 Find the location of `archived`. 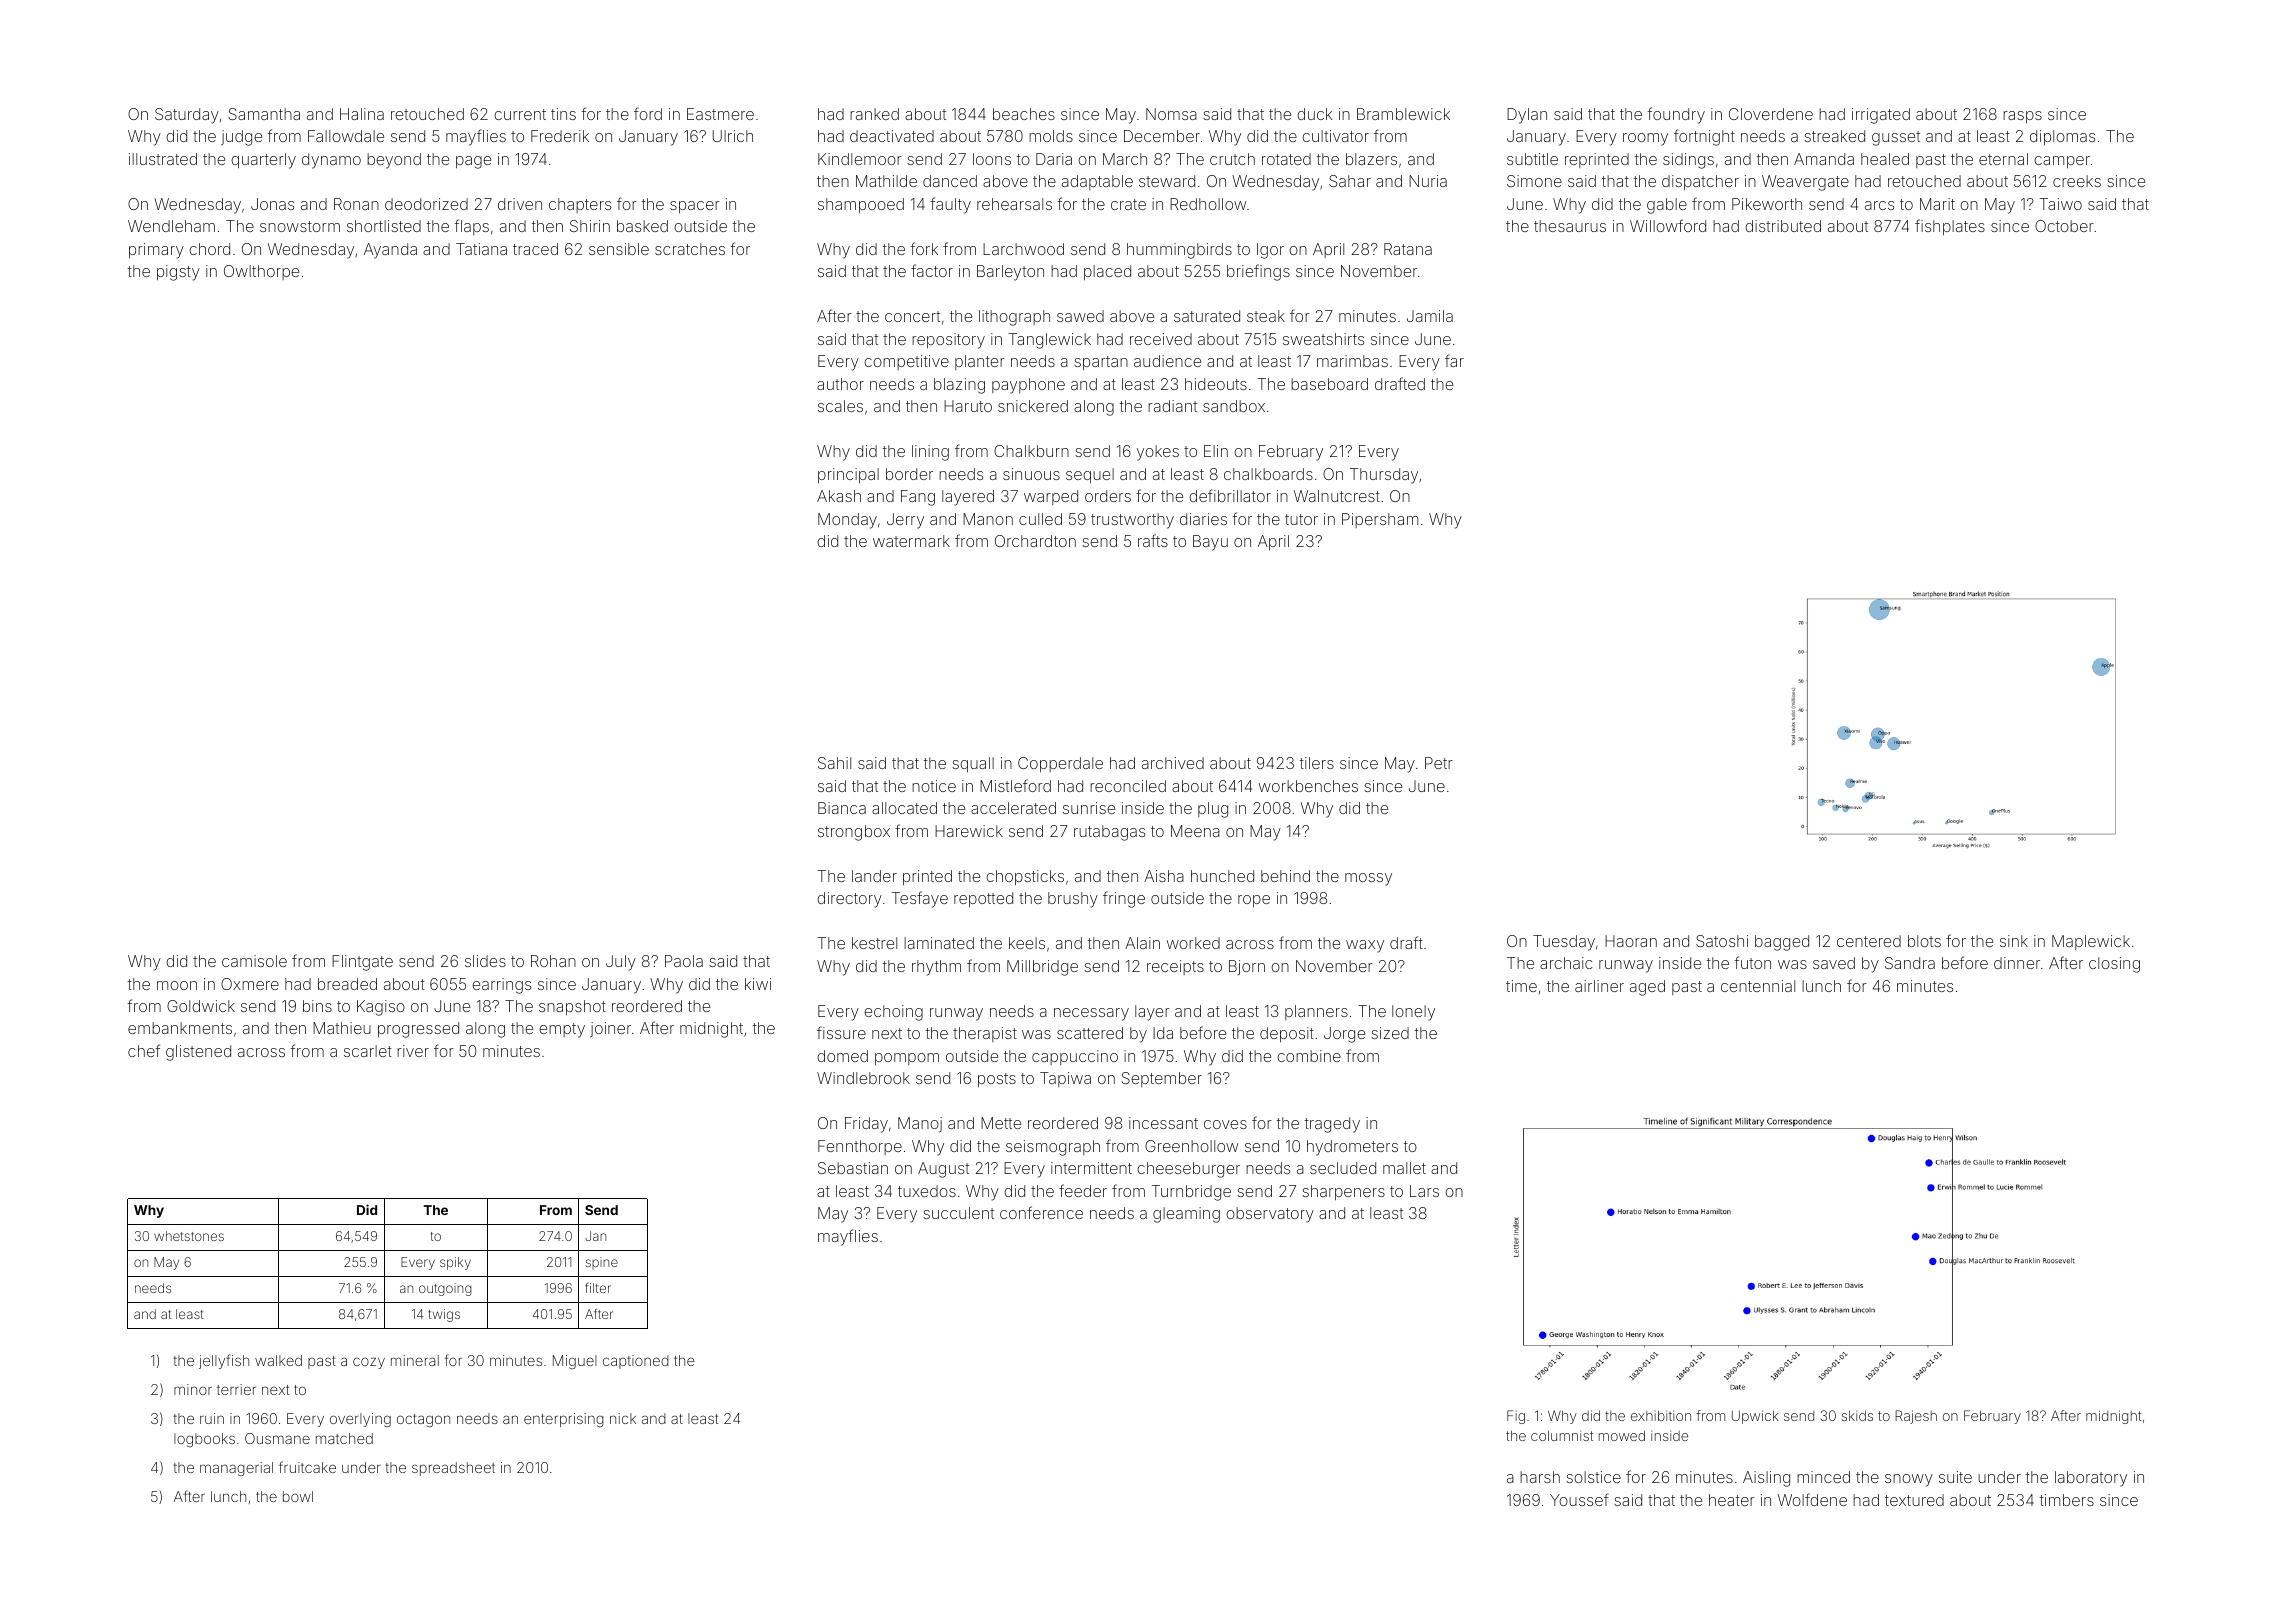

archived is located at coordinates (1173, 763).
